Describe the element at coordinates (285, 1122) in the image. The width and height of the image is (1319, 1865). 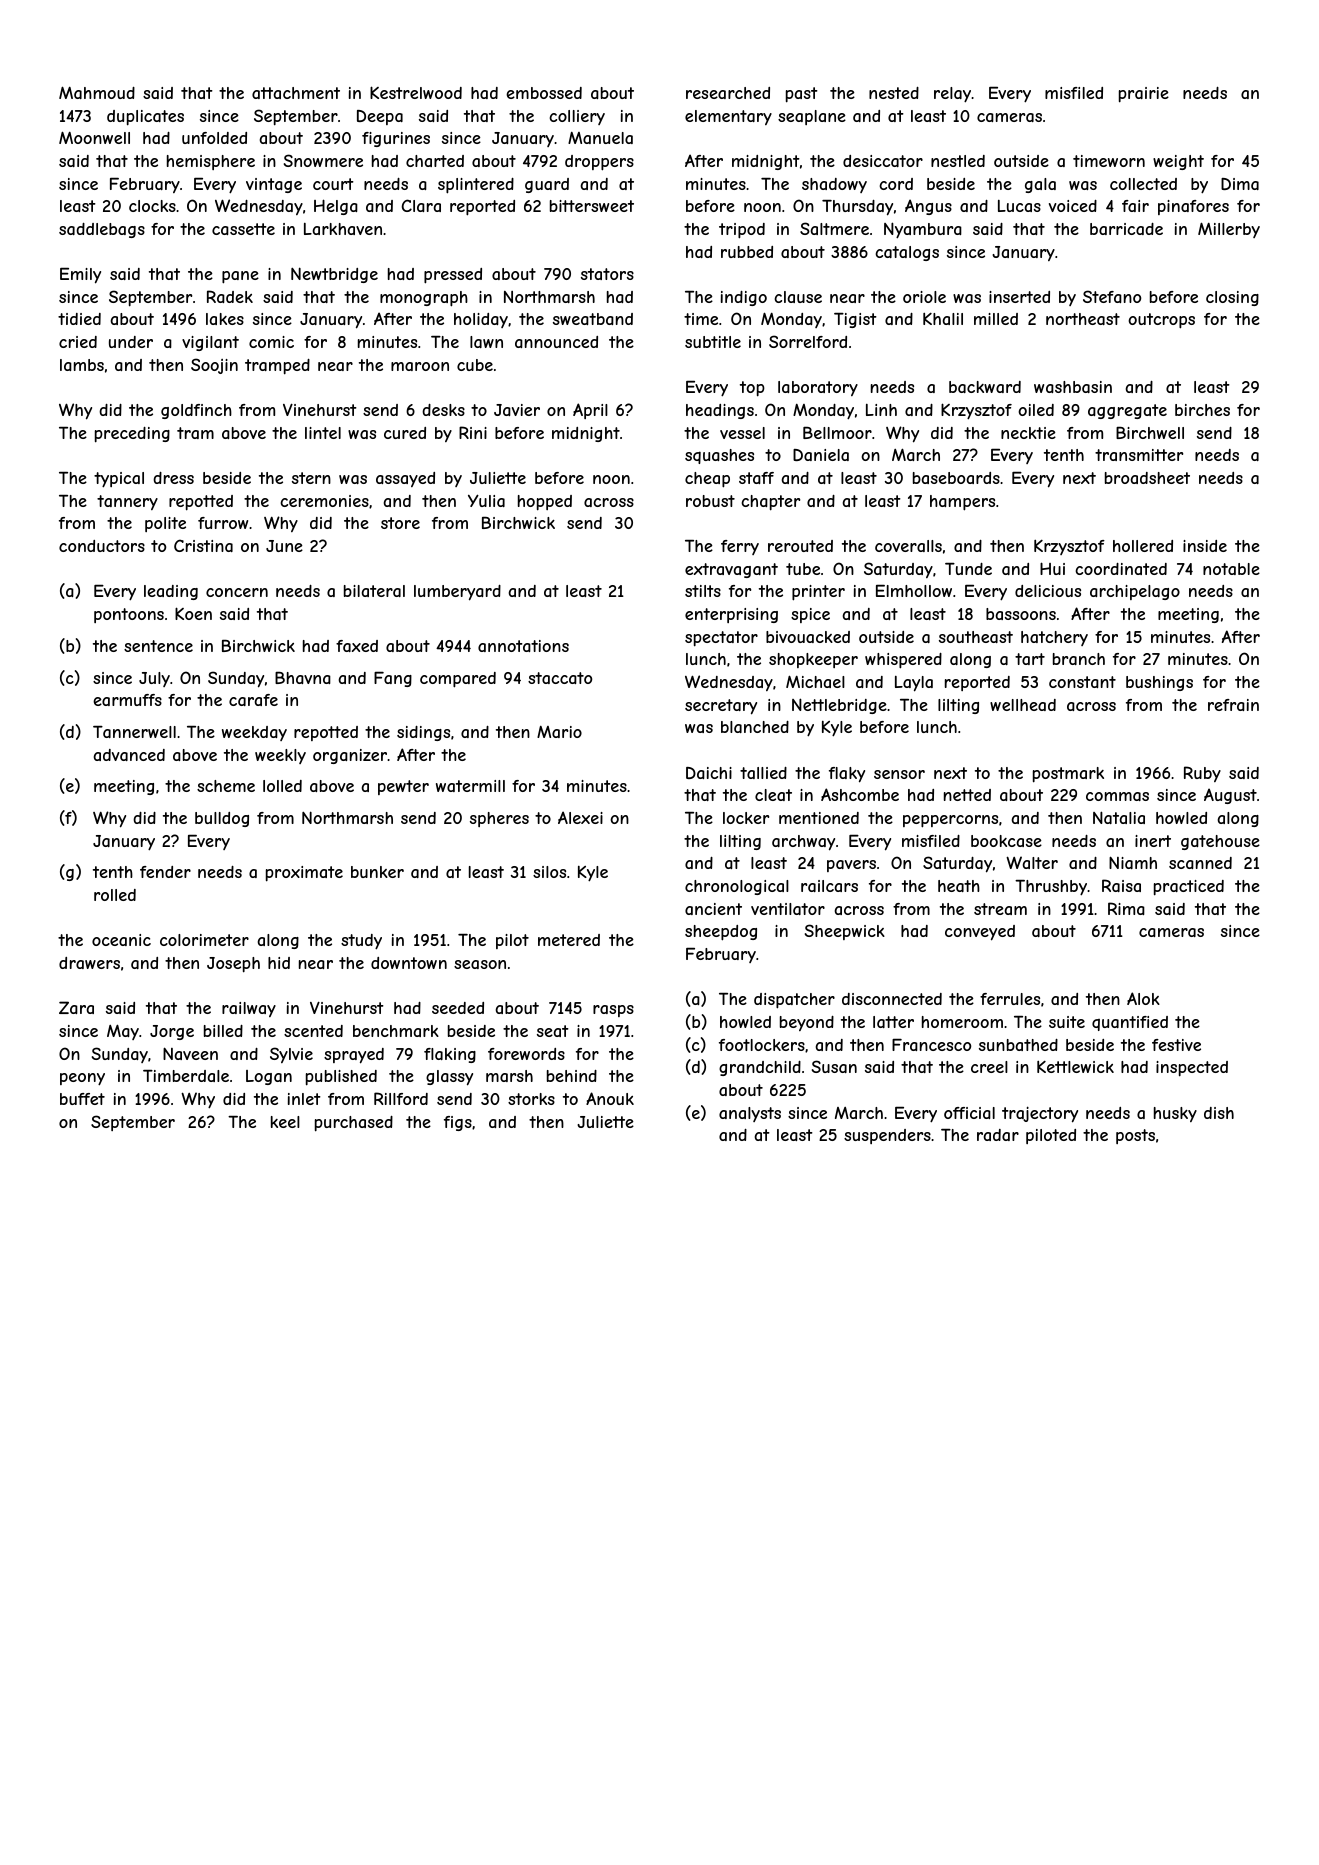
I see `keel` at that location.
